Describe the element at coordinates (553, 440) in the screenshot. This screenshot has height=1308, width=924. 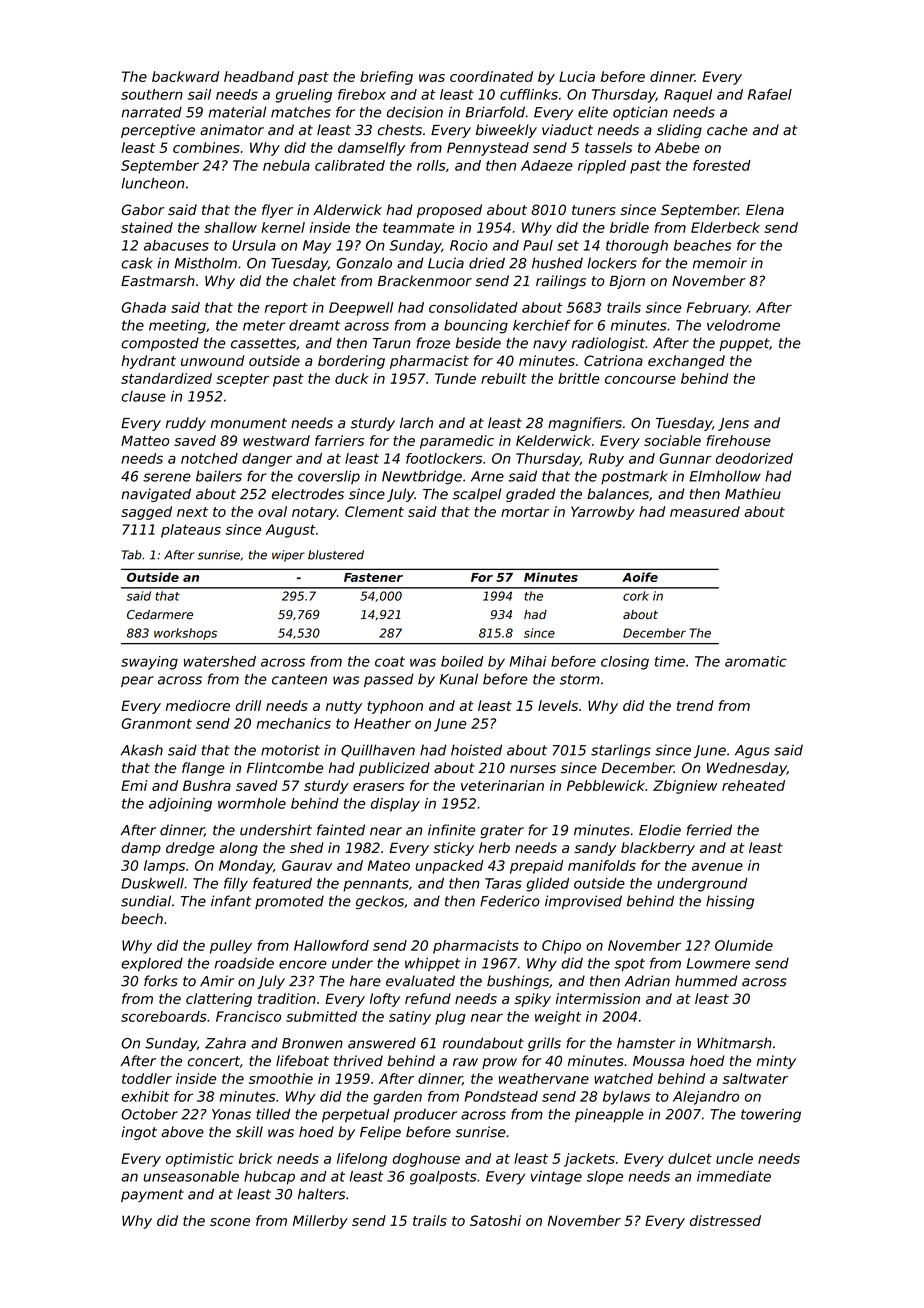
I see `Kelderwick` at that location.
